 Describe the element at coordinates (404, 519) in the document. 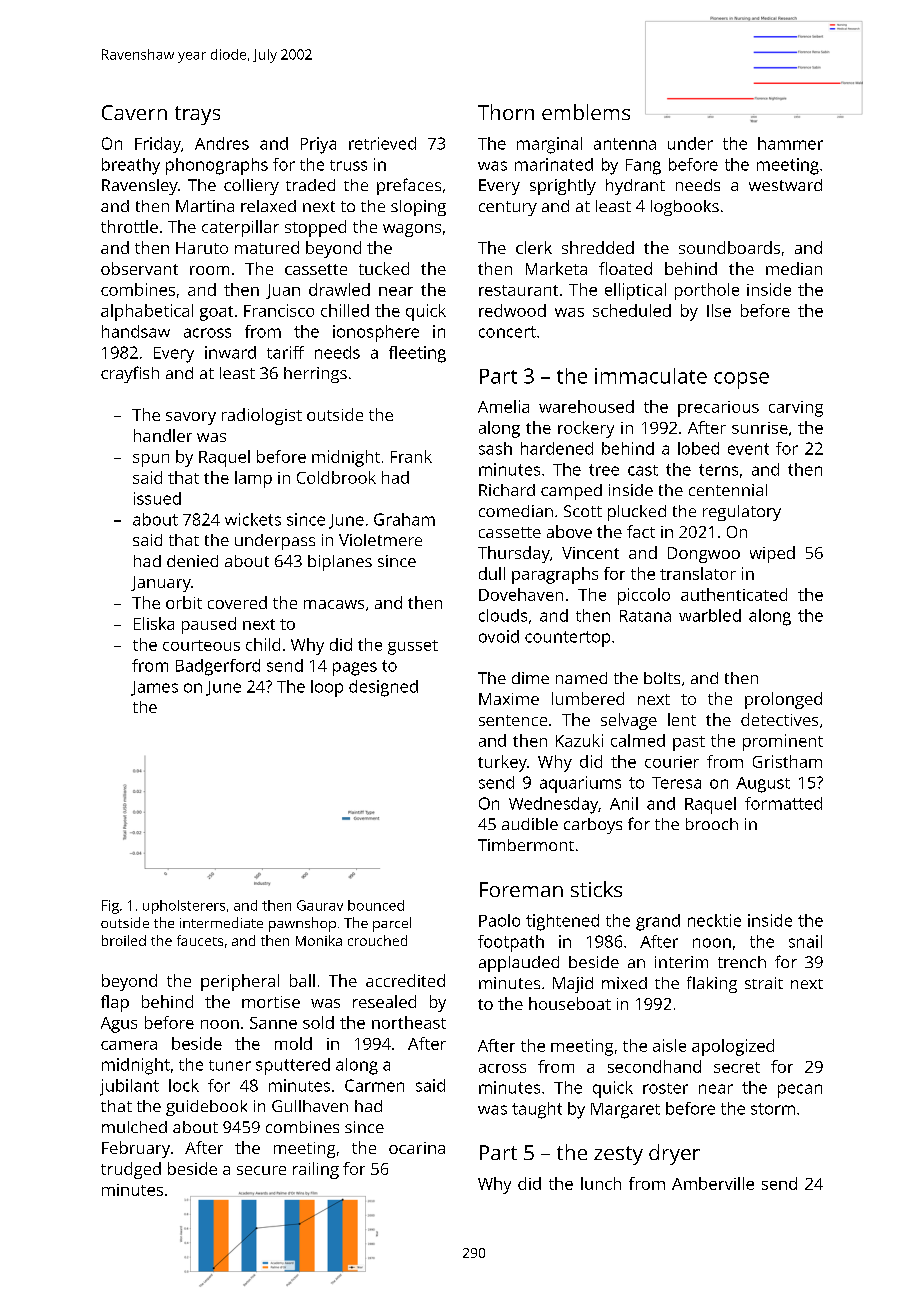

I see `Graham` at that location.
